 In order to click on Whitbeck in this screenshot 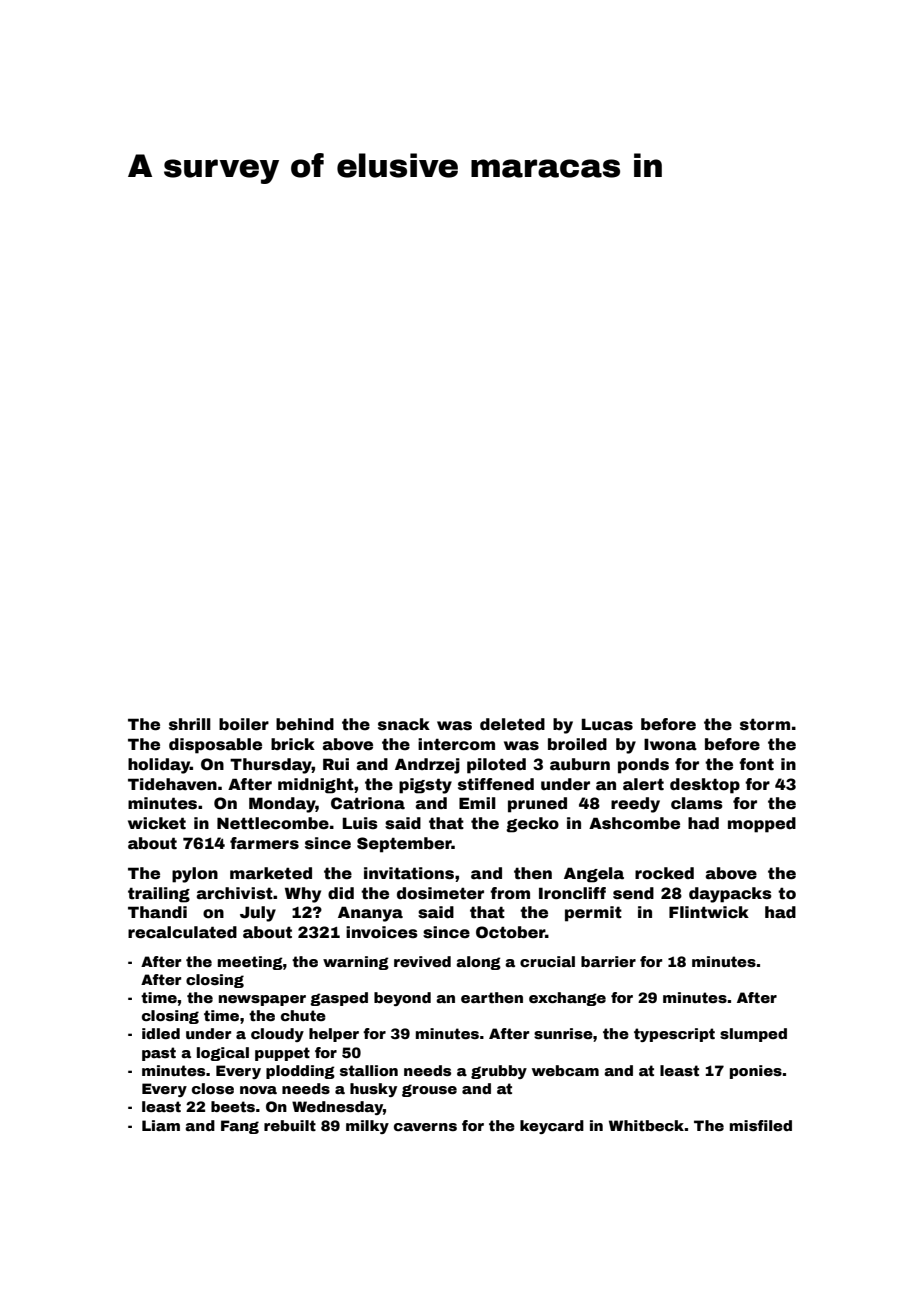, I will do `click(646, 1125)`.
